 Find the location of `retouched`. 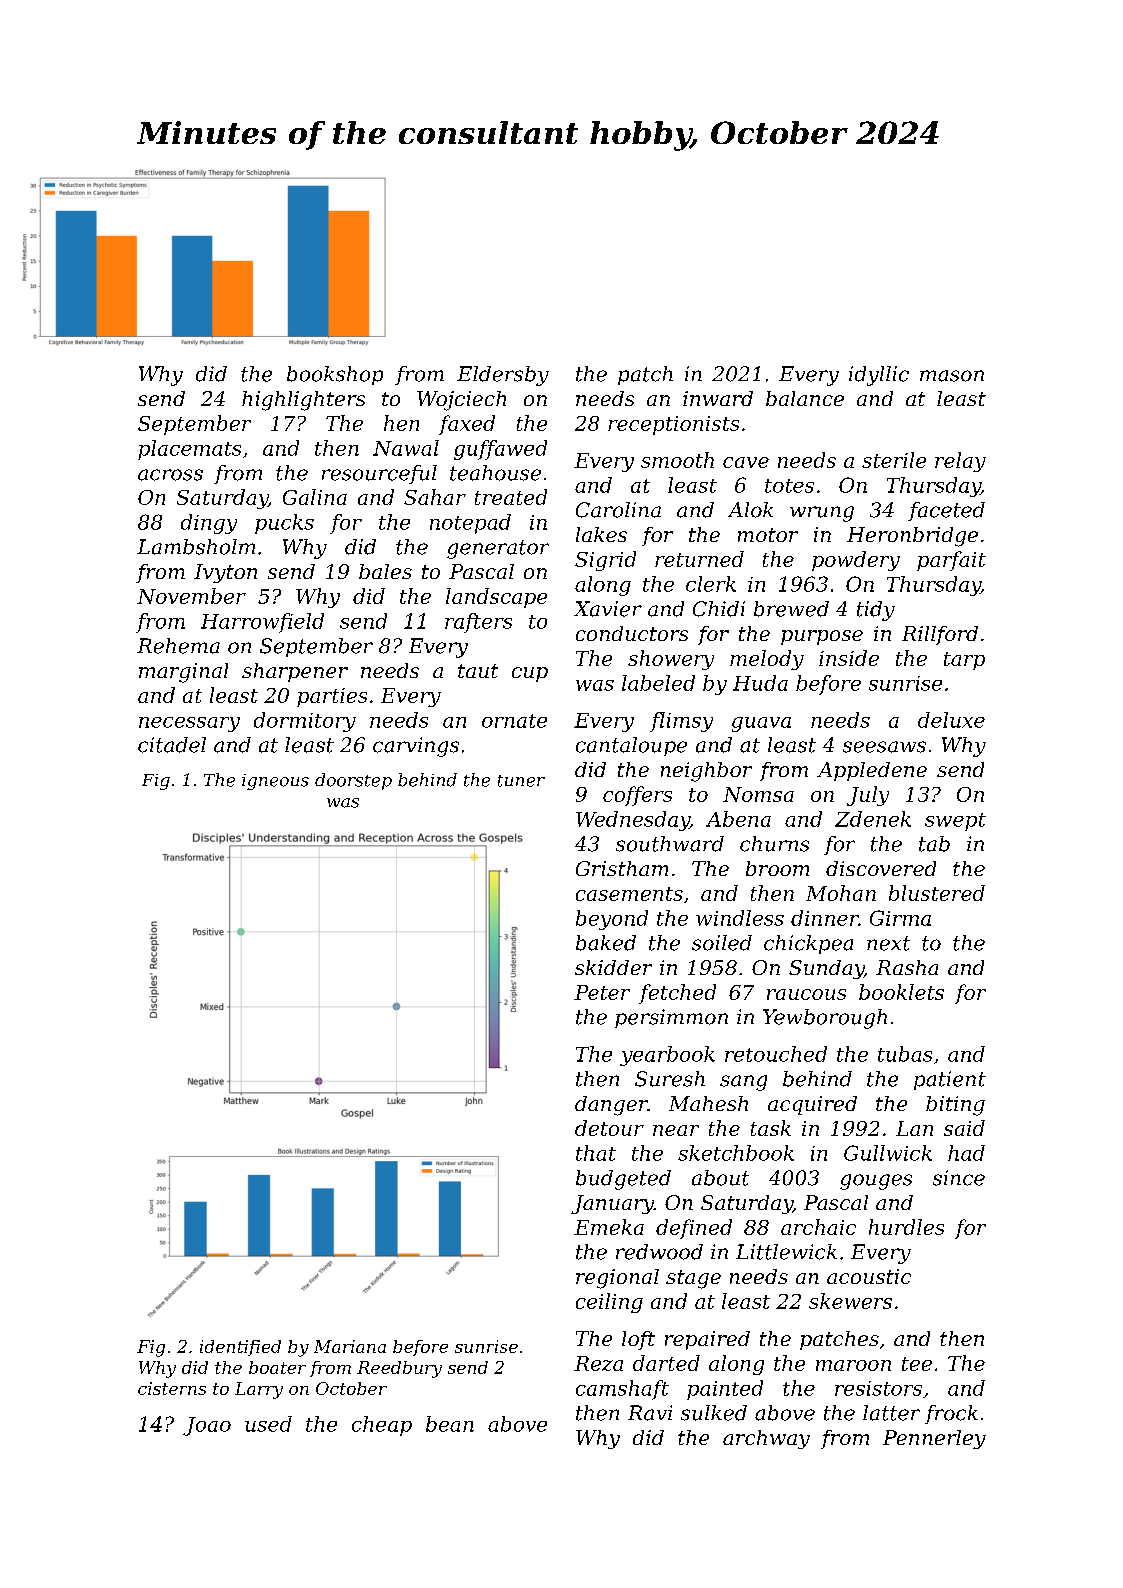

retouched is located at coordinates (776, 1054).
